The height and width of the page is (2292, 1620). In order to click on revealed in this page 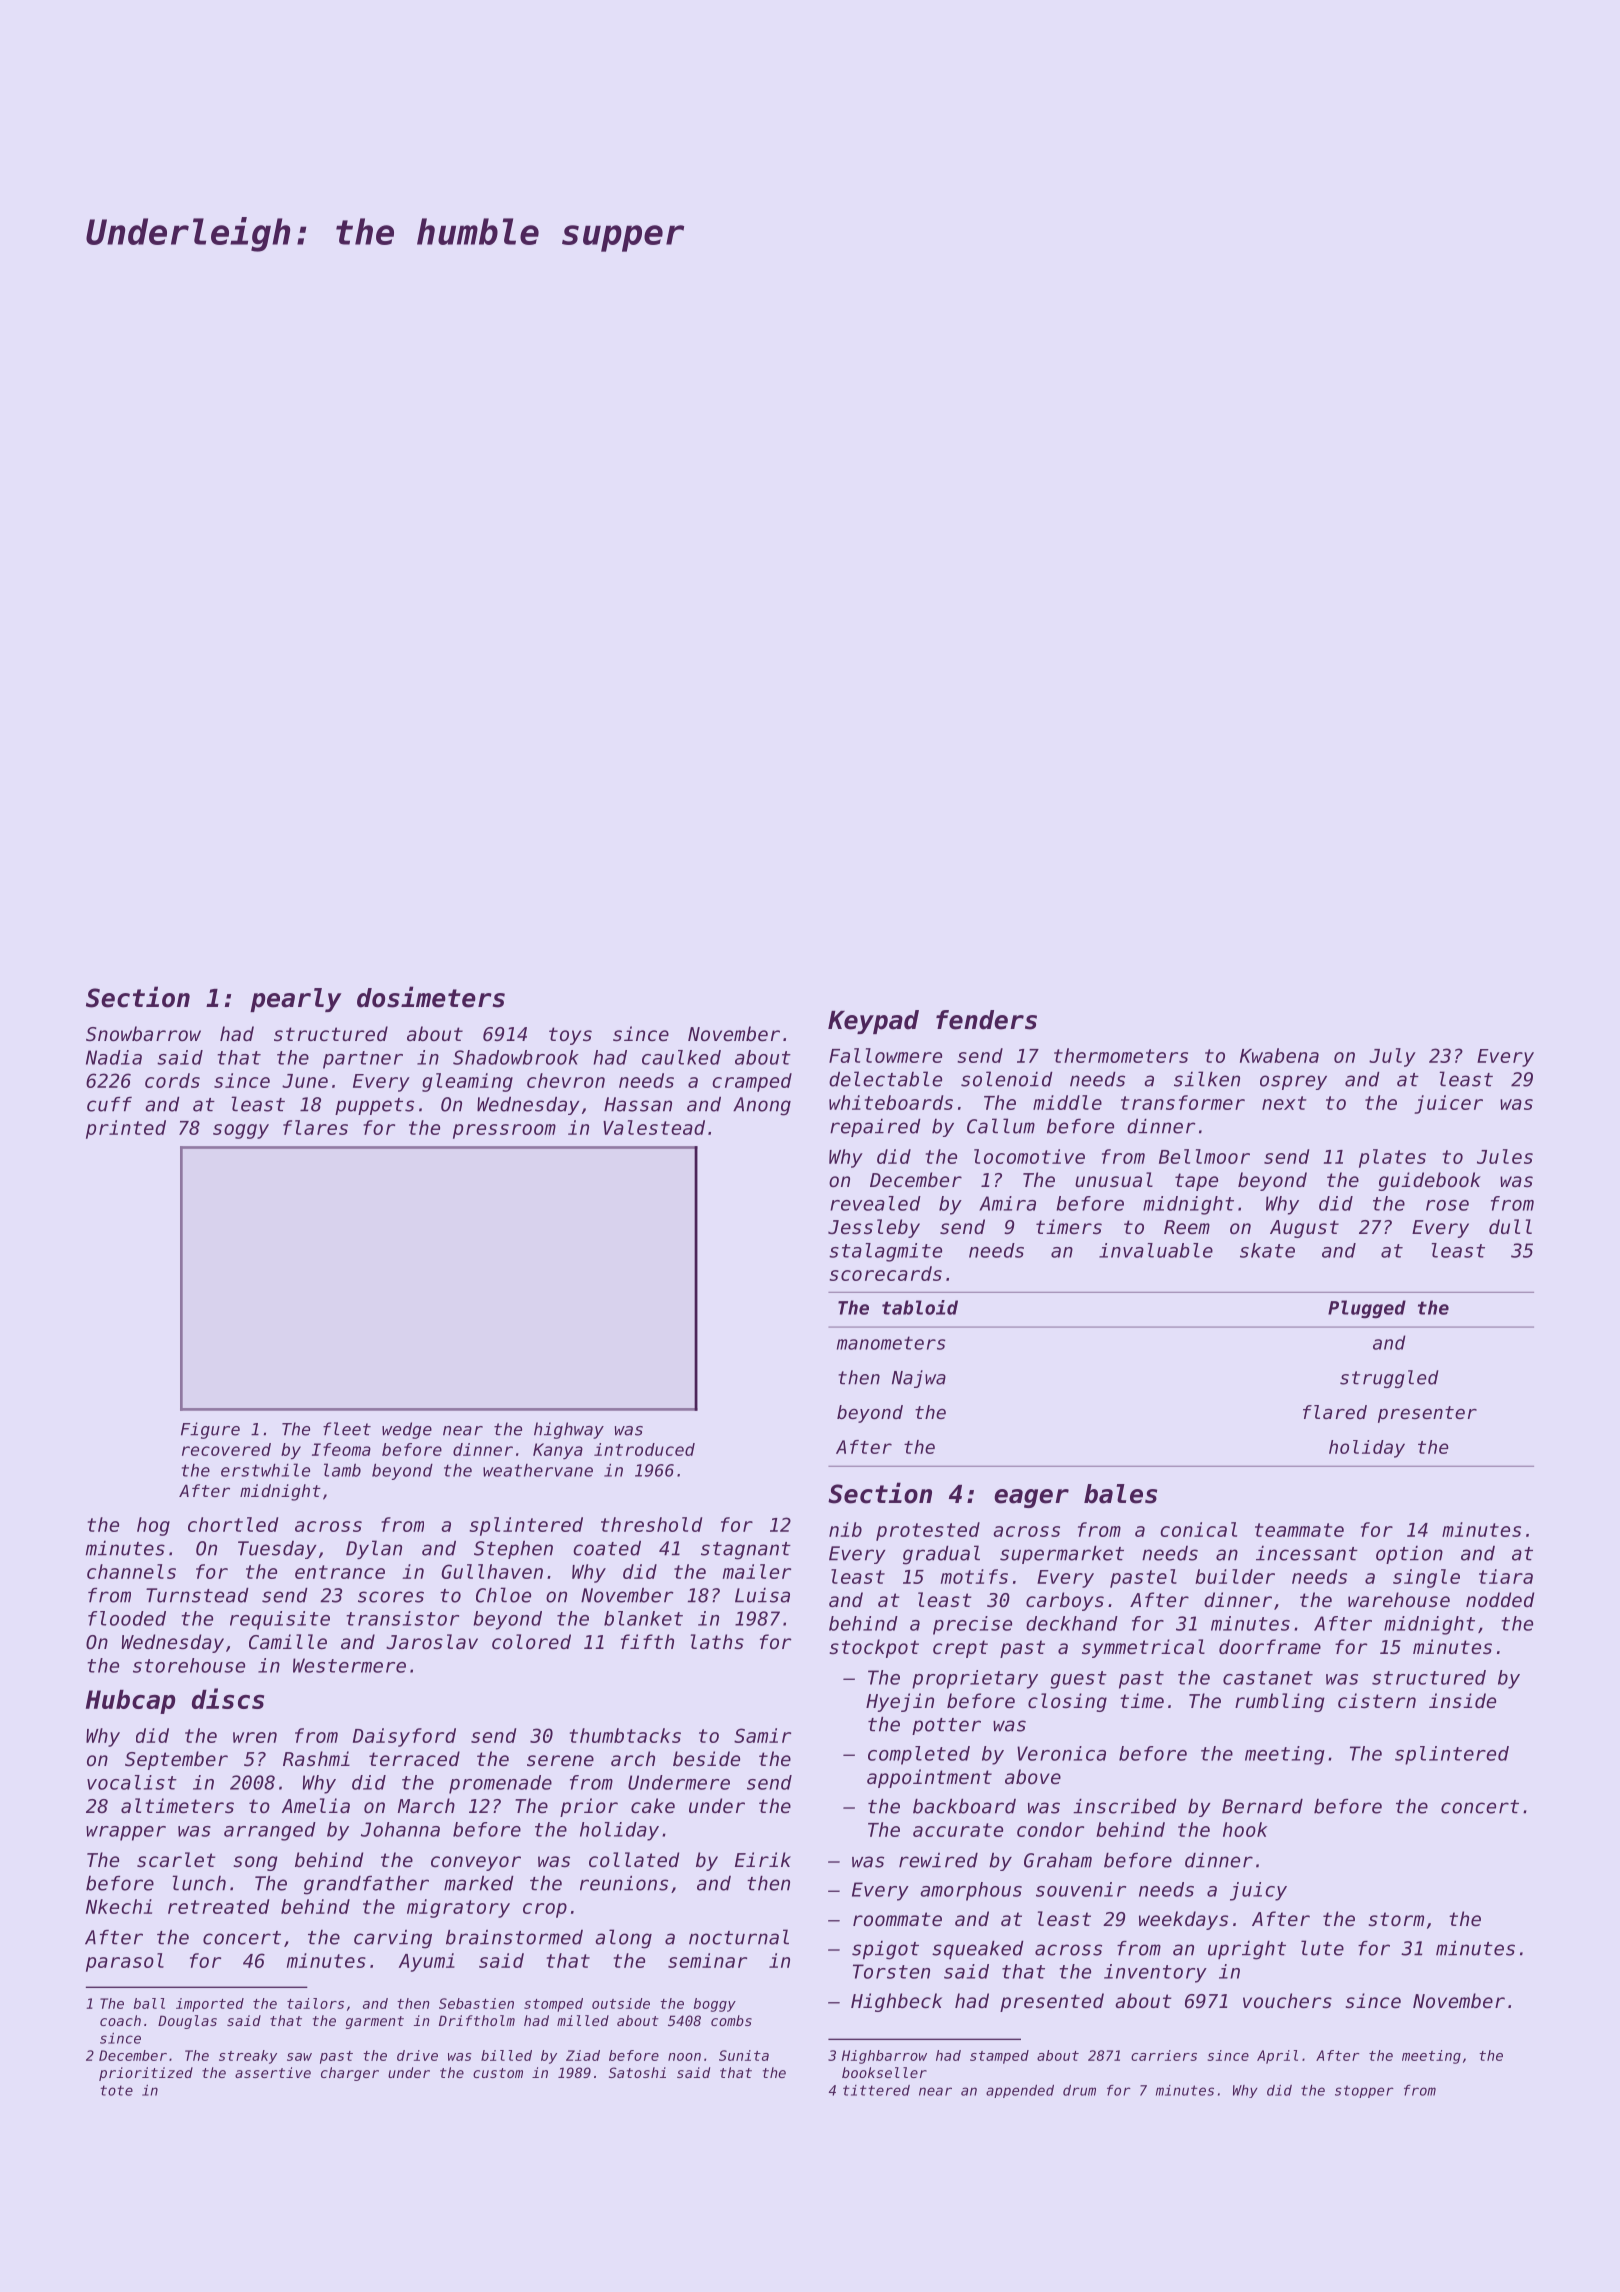, I will do `click(875, 1203)`.
